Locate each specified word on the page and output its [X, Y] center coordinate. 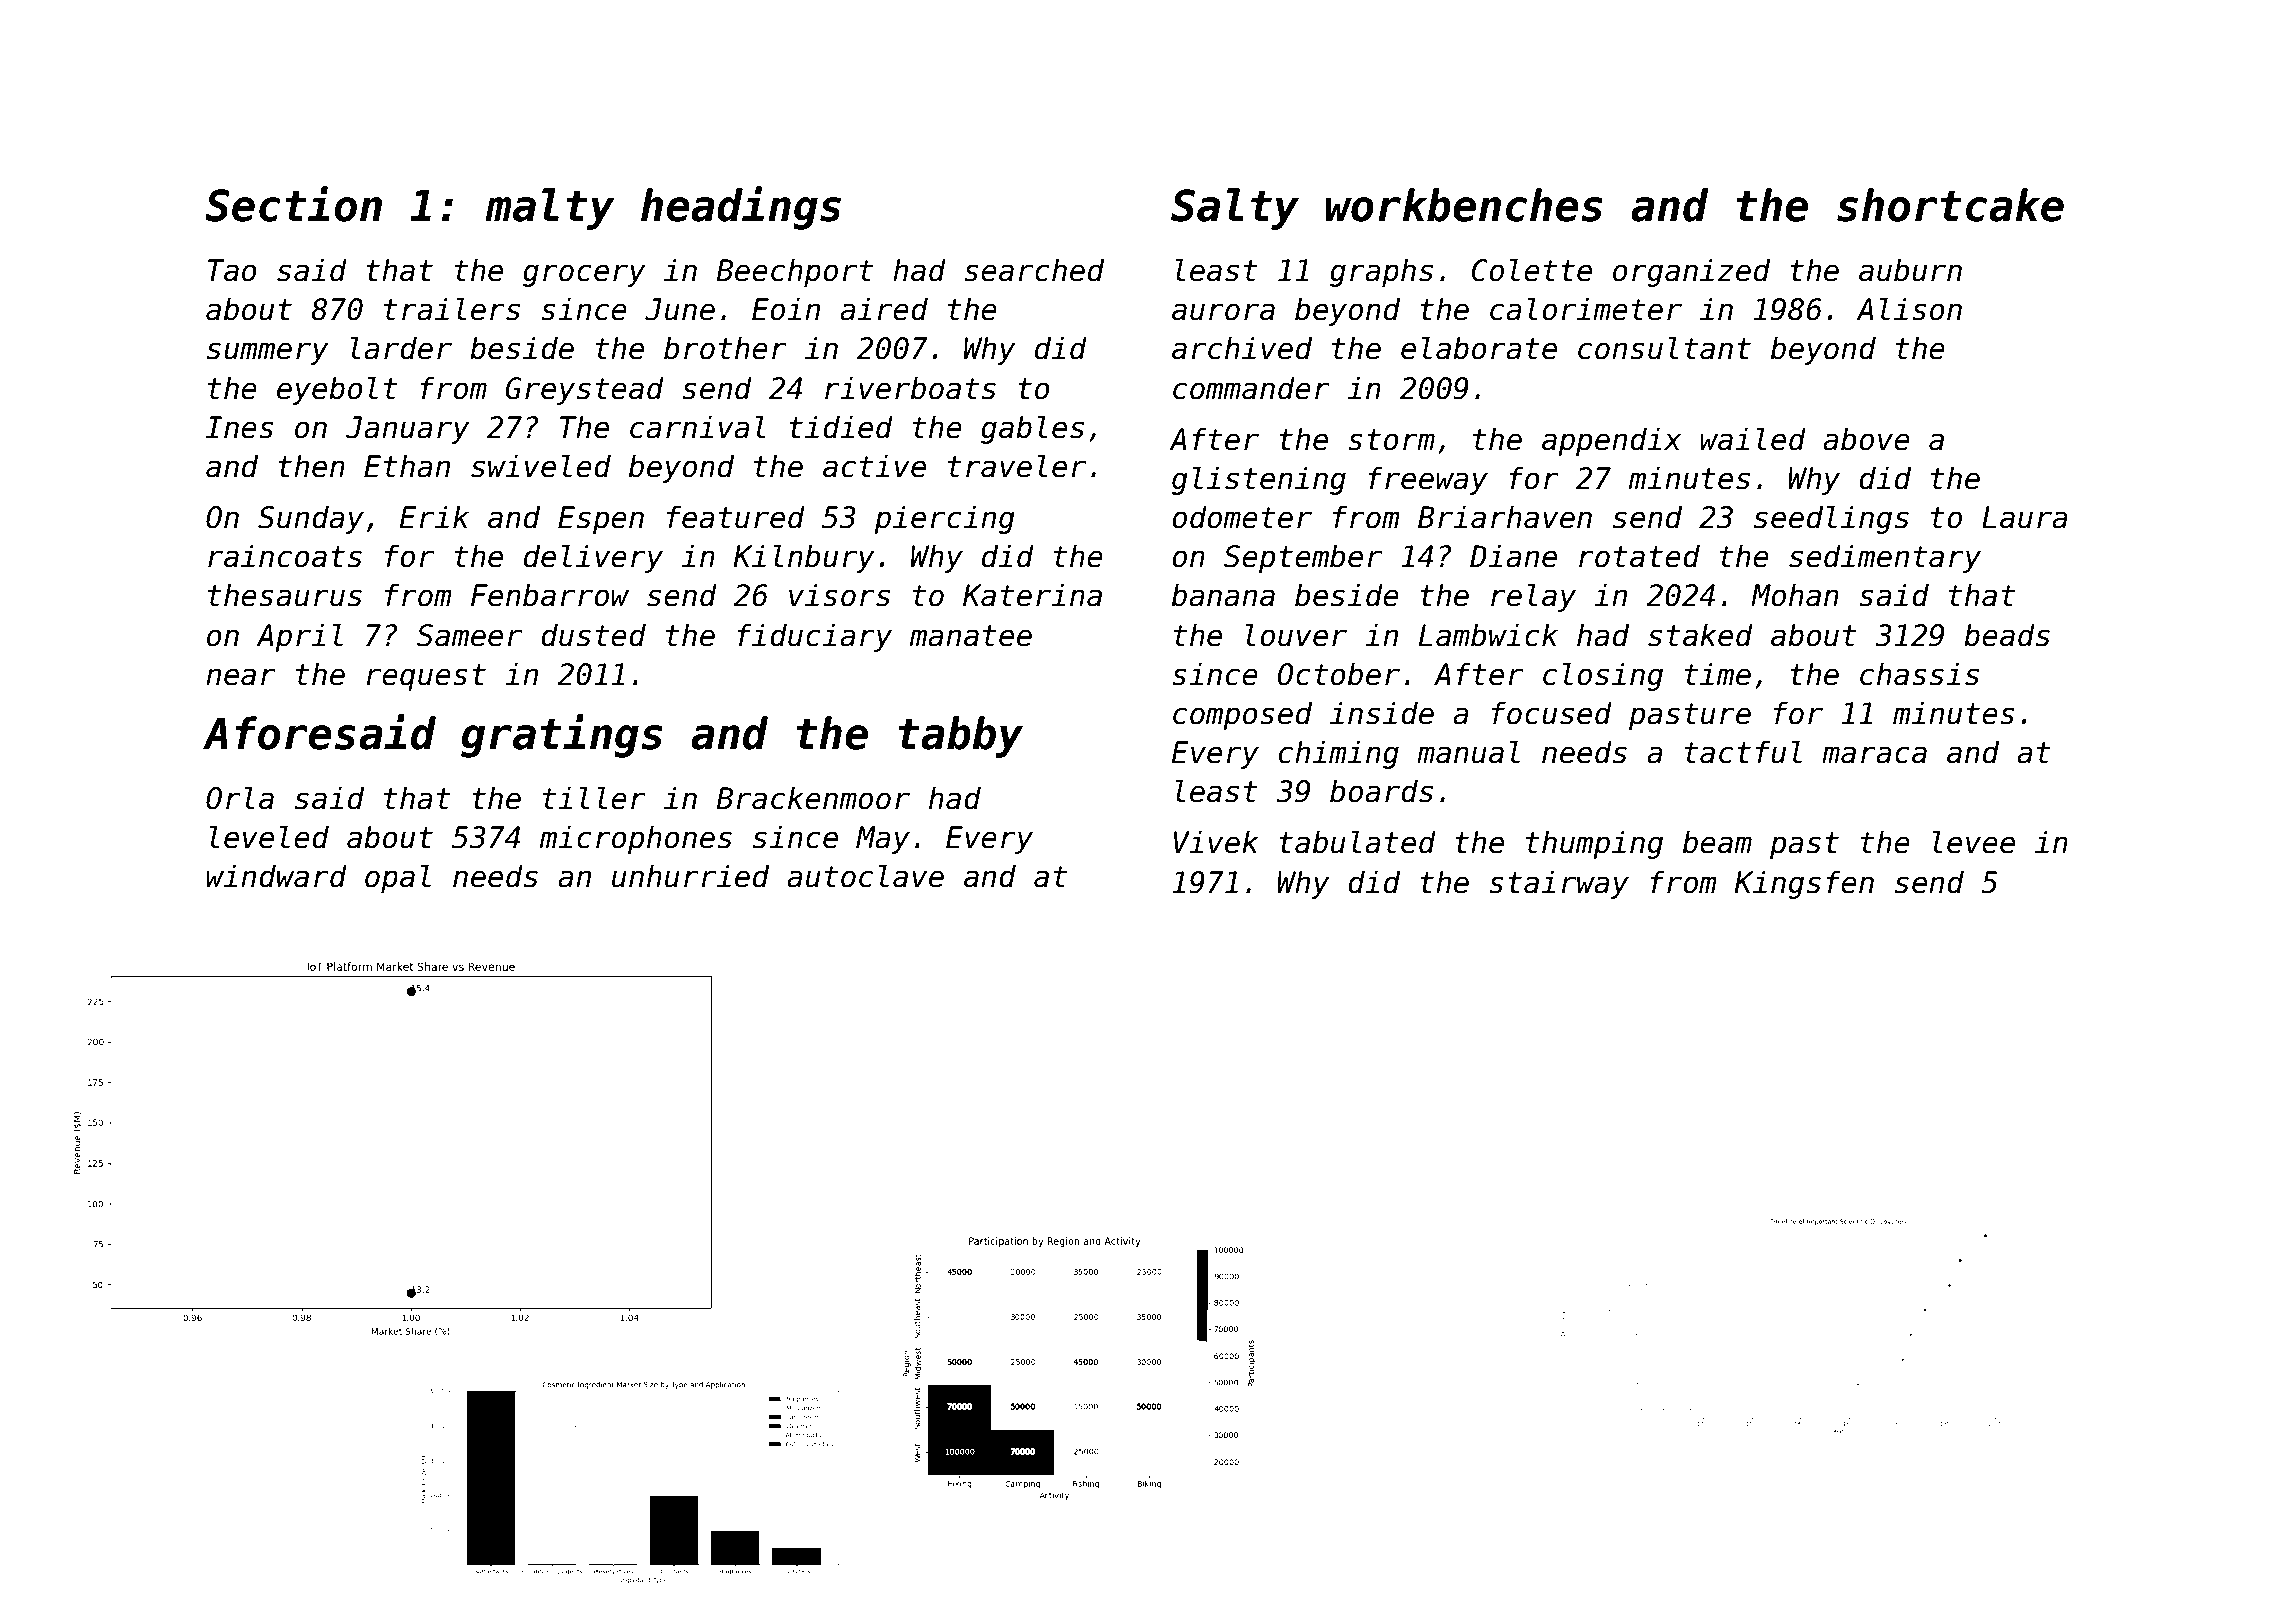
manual [1468, 752]
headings [741, 208]
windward [276, 876]
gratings [561, 736]
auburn [1910, 270]
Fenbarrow [550, 595]
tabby [960, 737]
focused [1552, 713]
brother [725, 348]
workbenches [1464, 205]
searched [1034, 270]
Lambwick [1488, 635]
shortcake [1950, 205]
